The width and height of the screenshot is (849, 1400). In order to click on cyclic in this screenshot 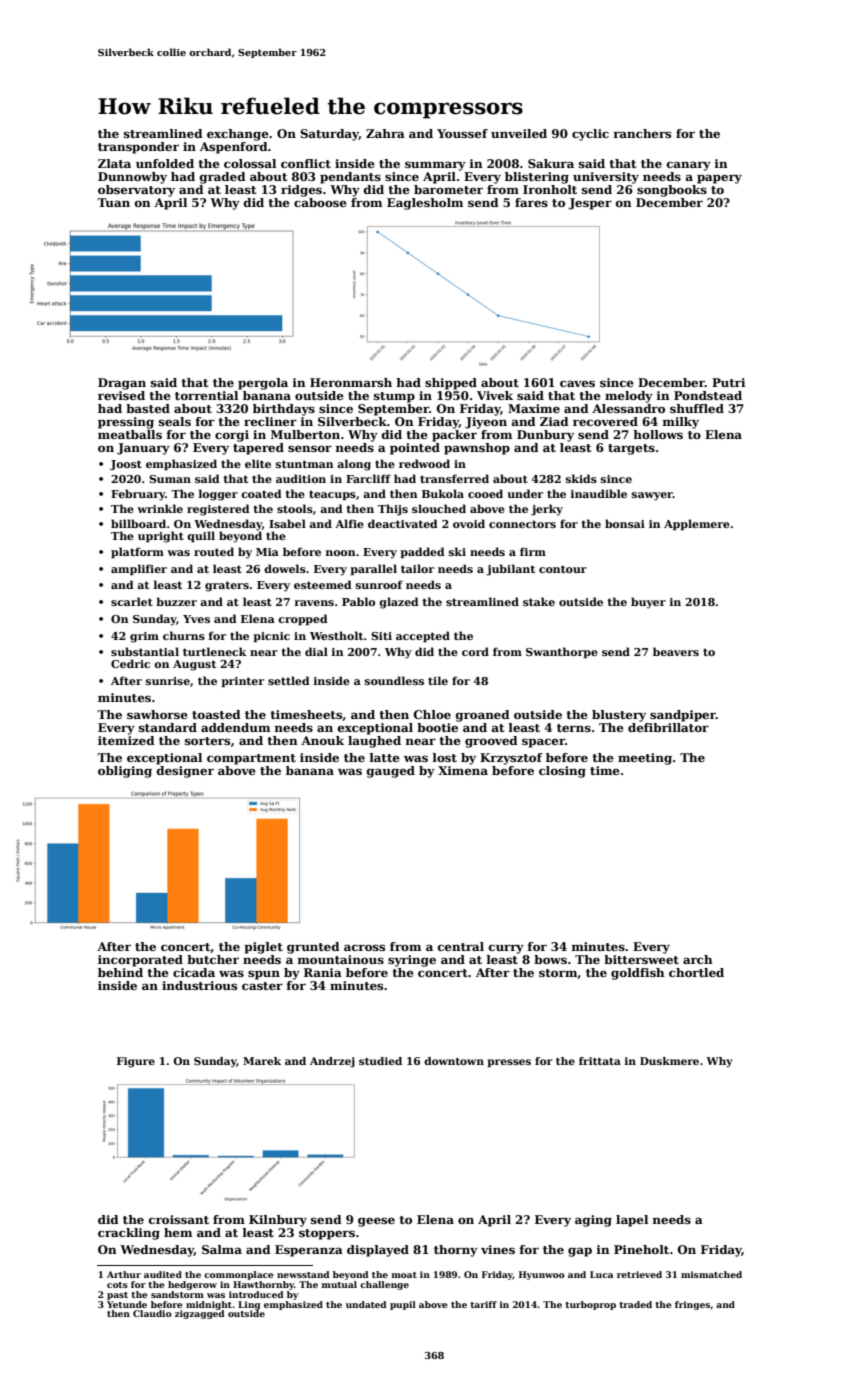, I will do `click(590, 135)`.
